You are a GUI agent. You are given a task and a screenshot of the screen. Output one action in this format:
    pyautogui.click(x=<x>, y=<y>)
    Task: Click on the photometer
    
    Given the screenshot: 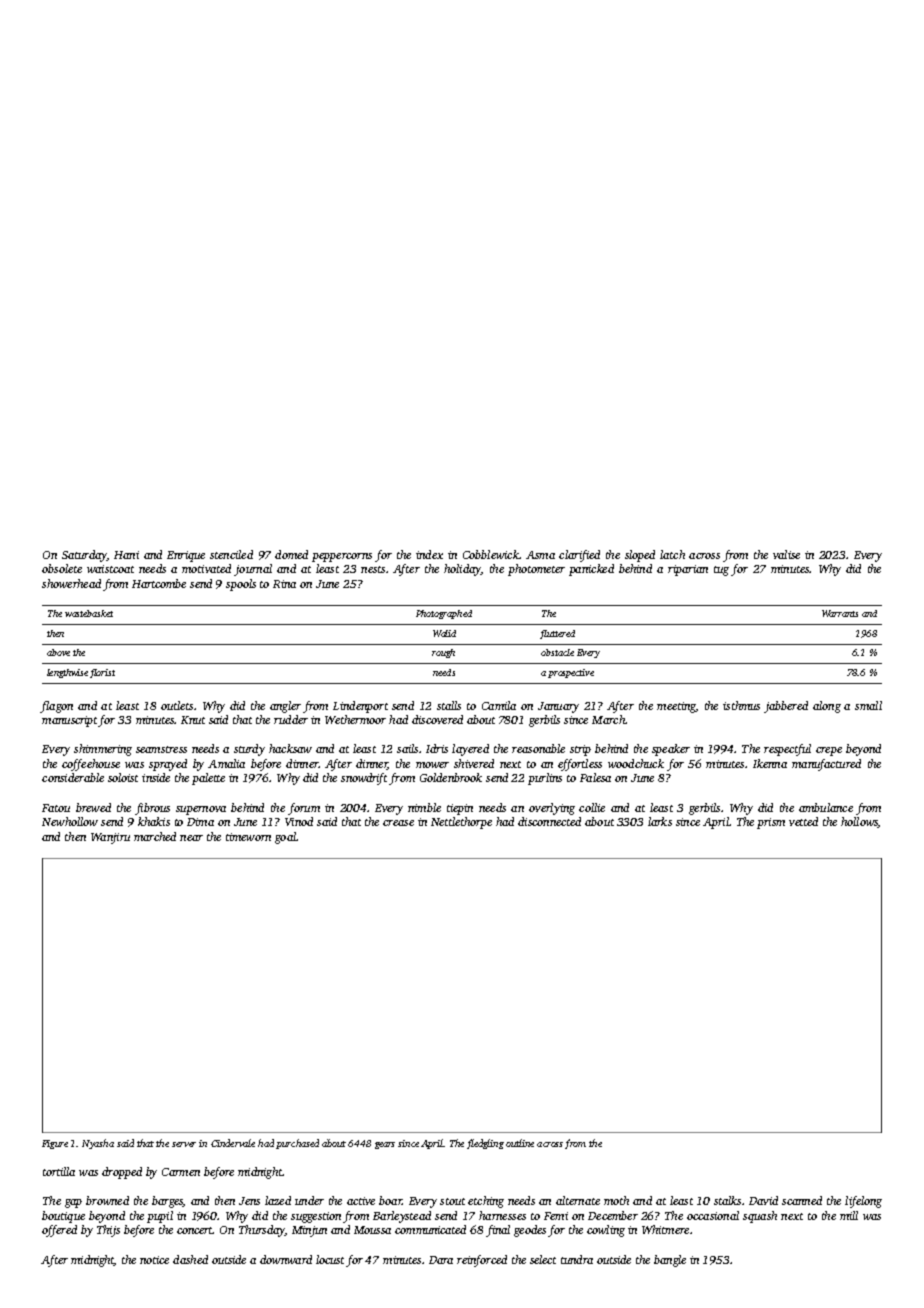 What is the action you would take?
    pyautogui.click(x=536, y=570)
